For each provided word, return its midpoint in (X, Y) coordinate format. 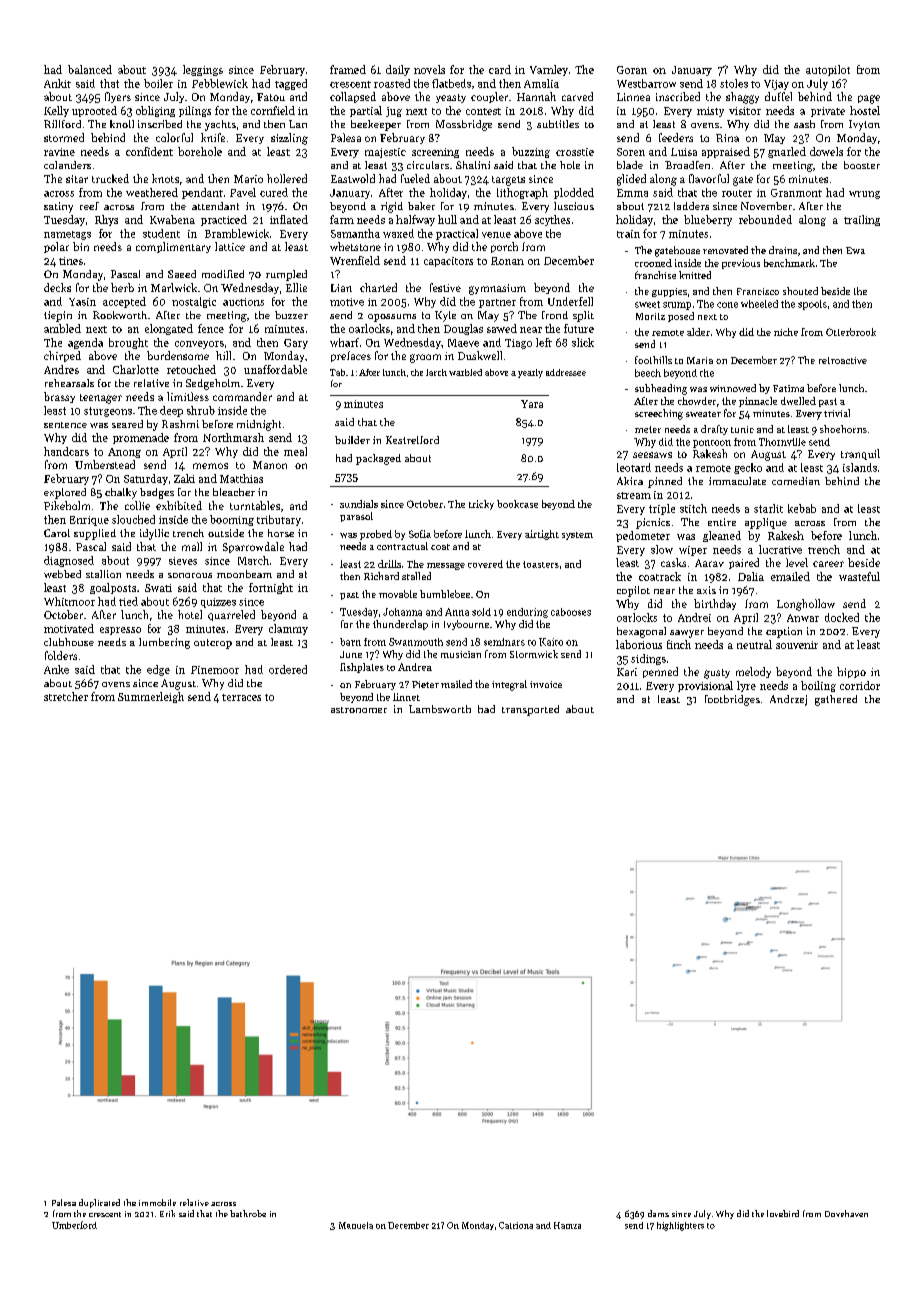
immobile (157, 1202)
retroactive (843, 360)
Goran (632, 70)
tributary (279, 520)
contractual (402, 546)
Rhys (106, 220)
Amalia (541, 83)
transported (530, 710)
